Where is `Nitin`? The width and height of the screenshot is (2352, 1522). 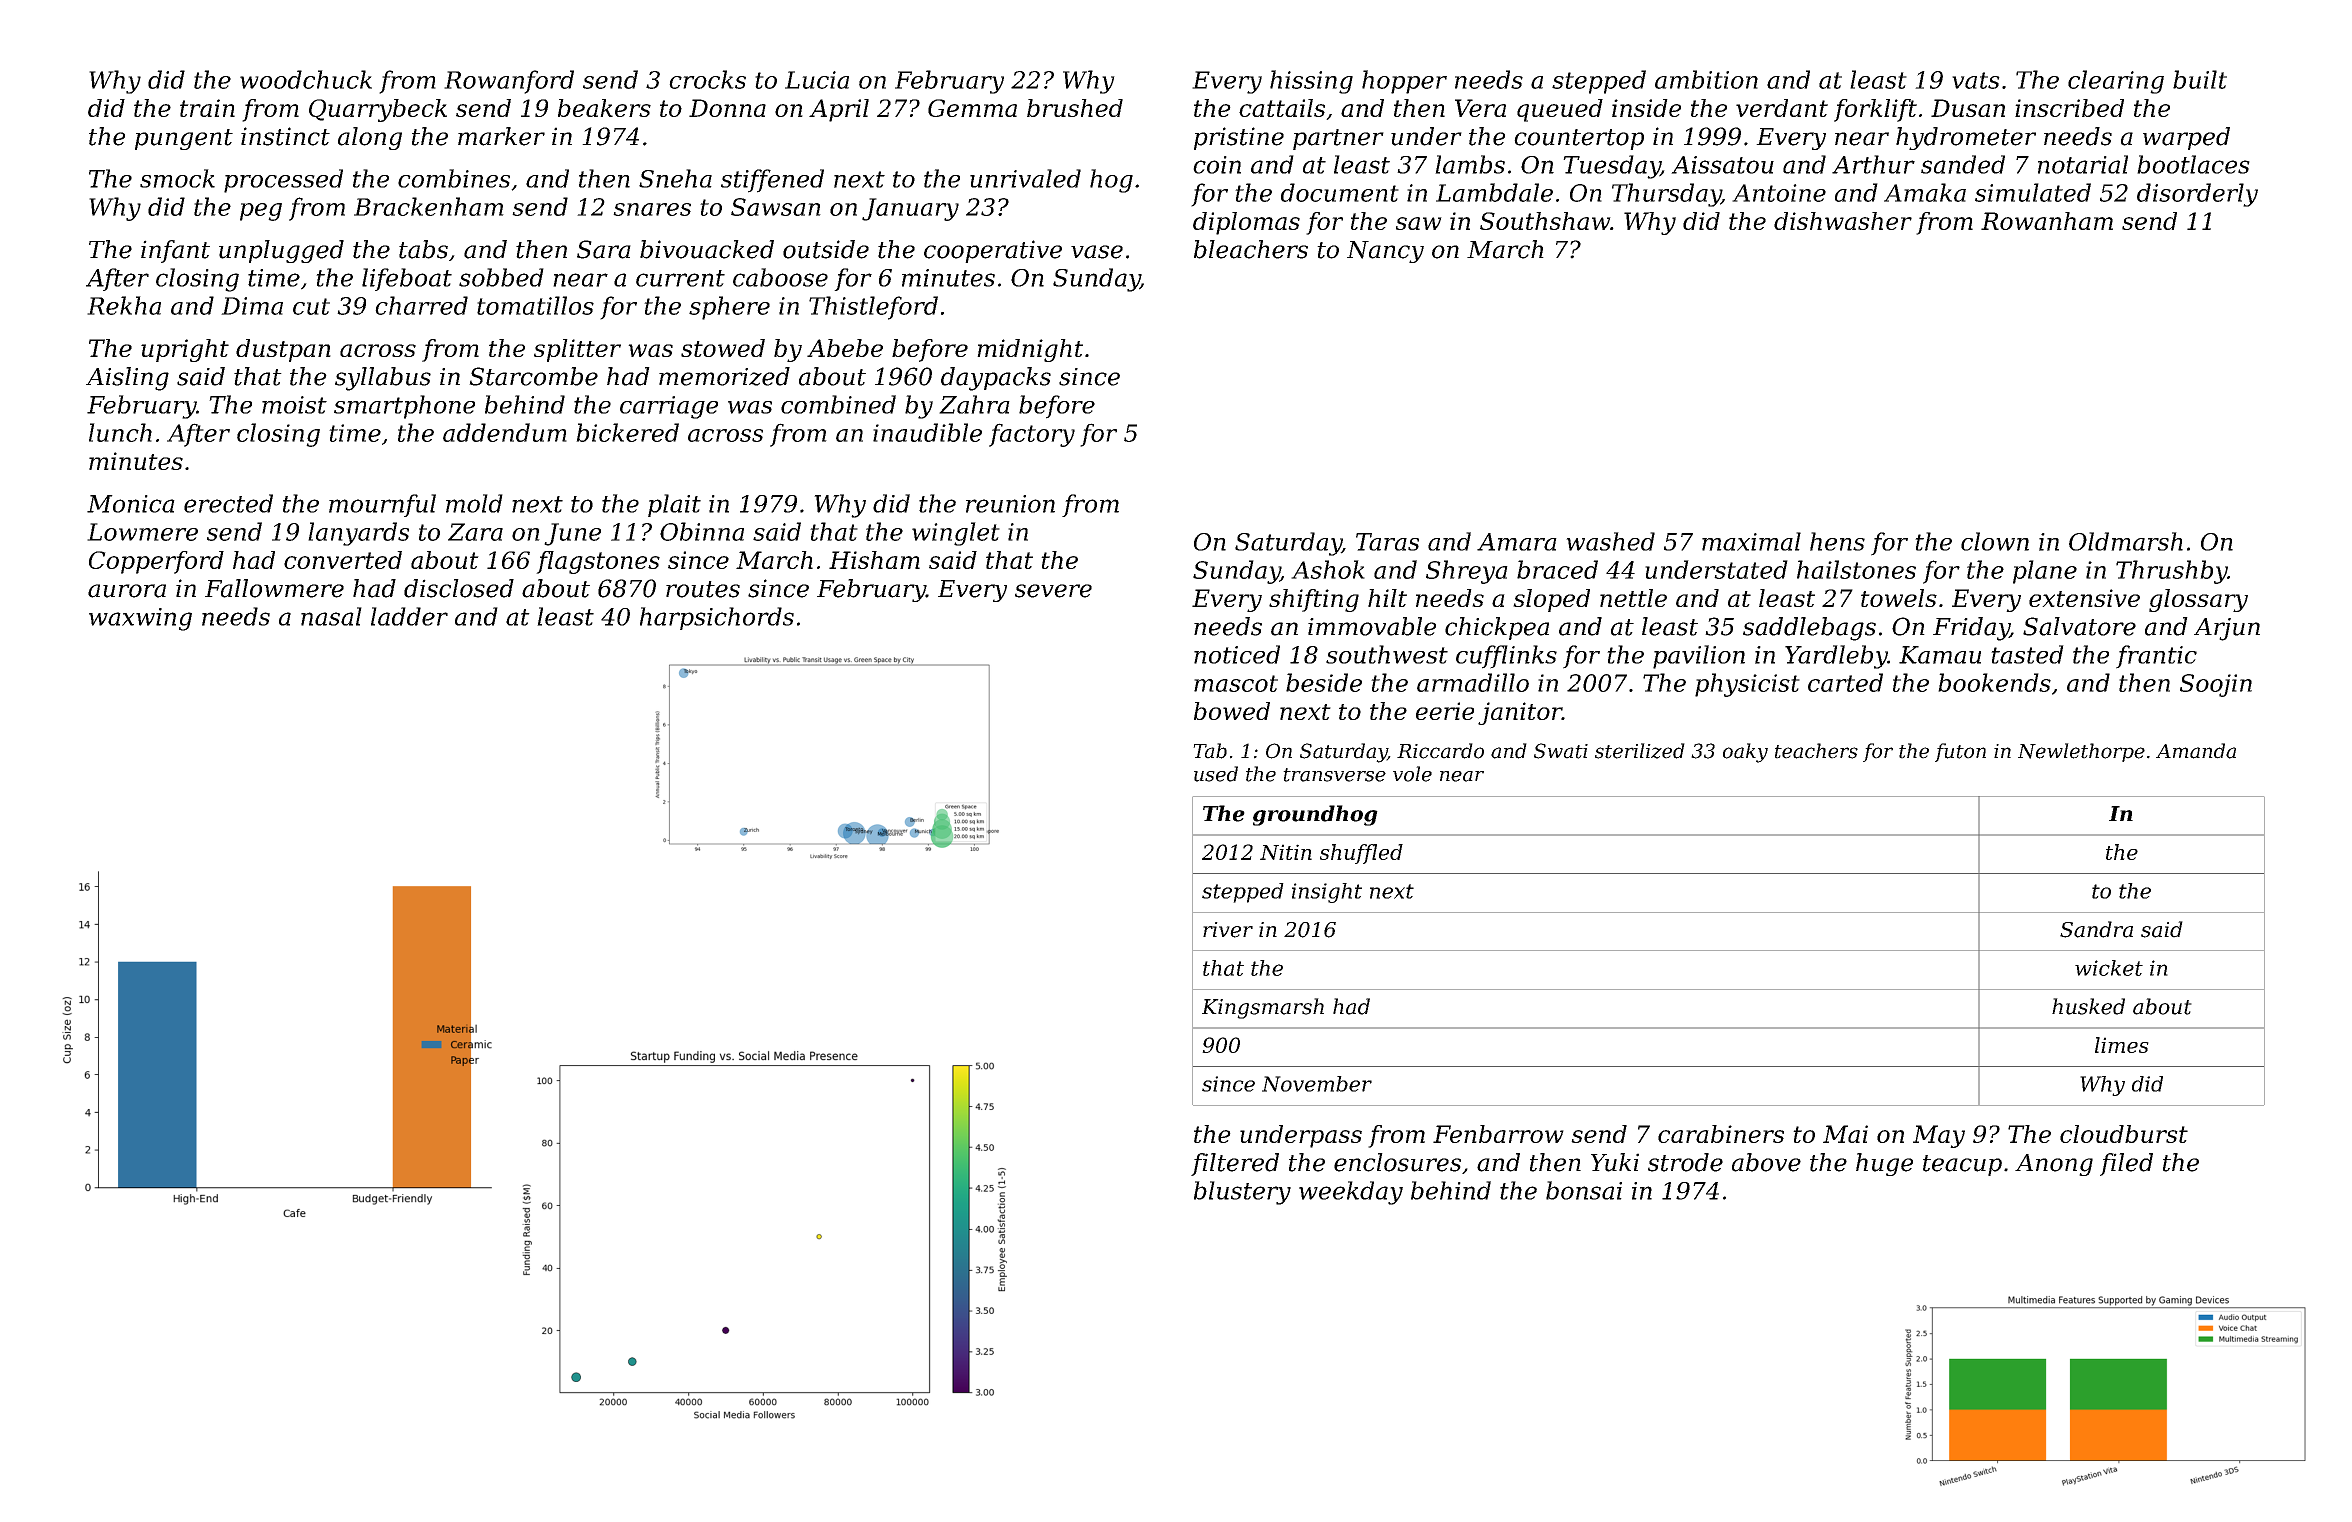
Nitin is located at coordinates (1286, 852).
